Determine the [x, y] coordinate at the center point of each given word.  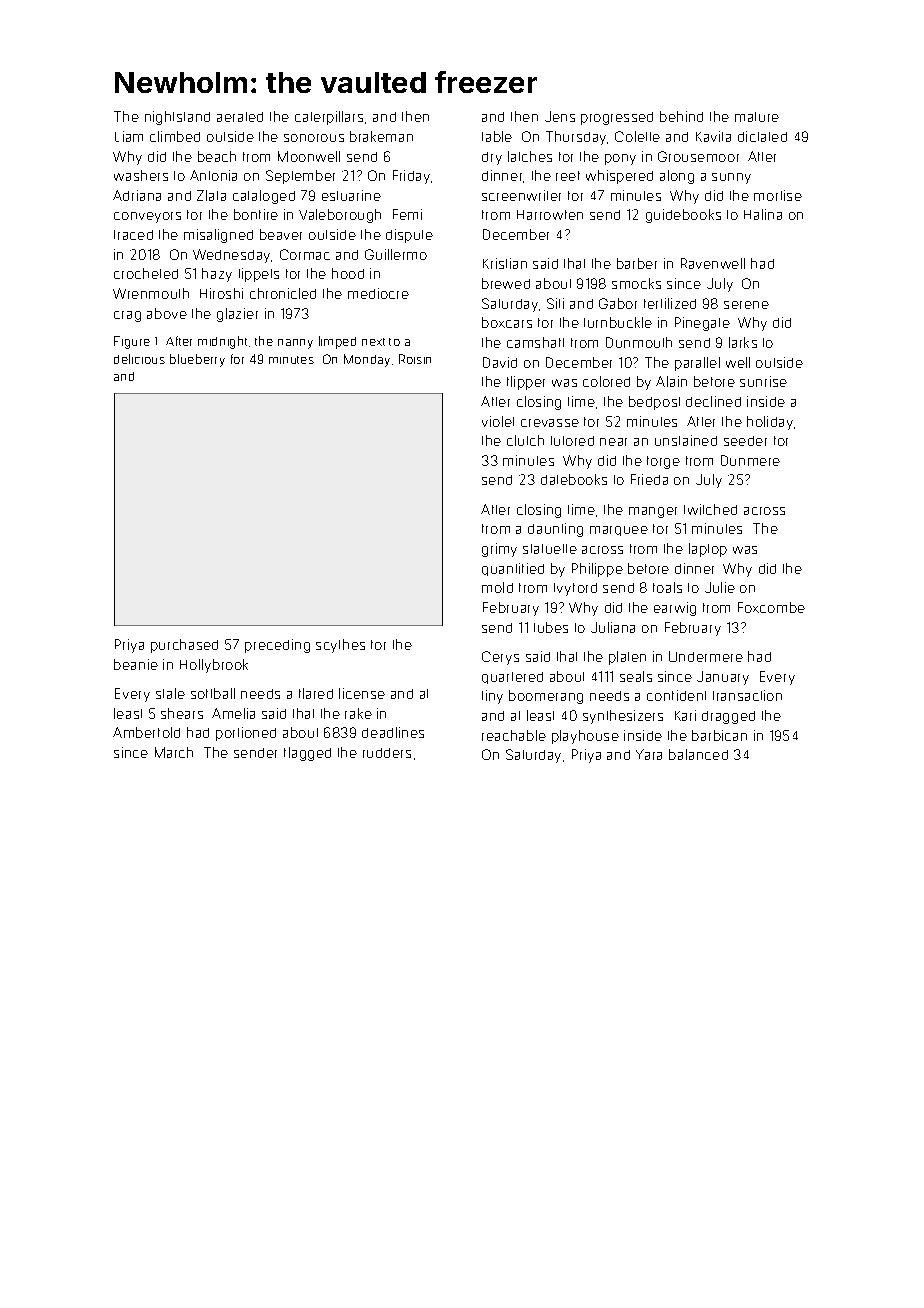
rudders [387, 753]
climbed [175, 136]
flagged [307, 754]
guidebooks [683, 216]
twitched [710, 509]
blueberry [197, 360]
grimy [499, 550]
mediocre [378, 293]
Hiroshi [221, 293]
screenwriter [521, 195]
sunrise [763, 381]
